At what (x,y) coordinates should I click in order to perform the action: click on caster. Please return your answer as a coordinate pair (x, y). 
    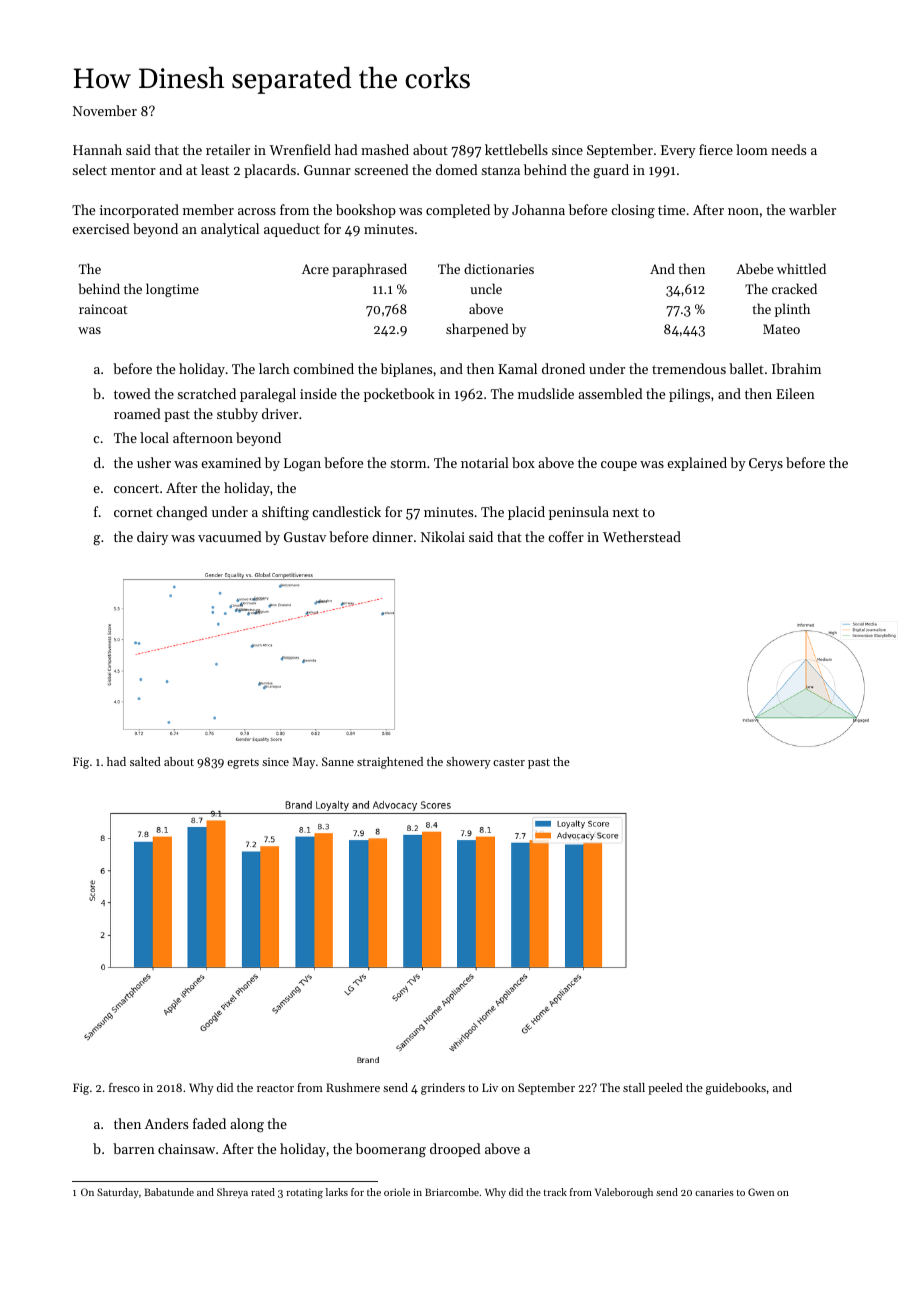
    Looking at the image, I should click on (509, 762).
